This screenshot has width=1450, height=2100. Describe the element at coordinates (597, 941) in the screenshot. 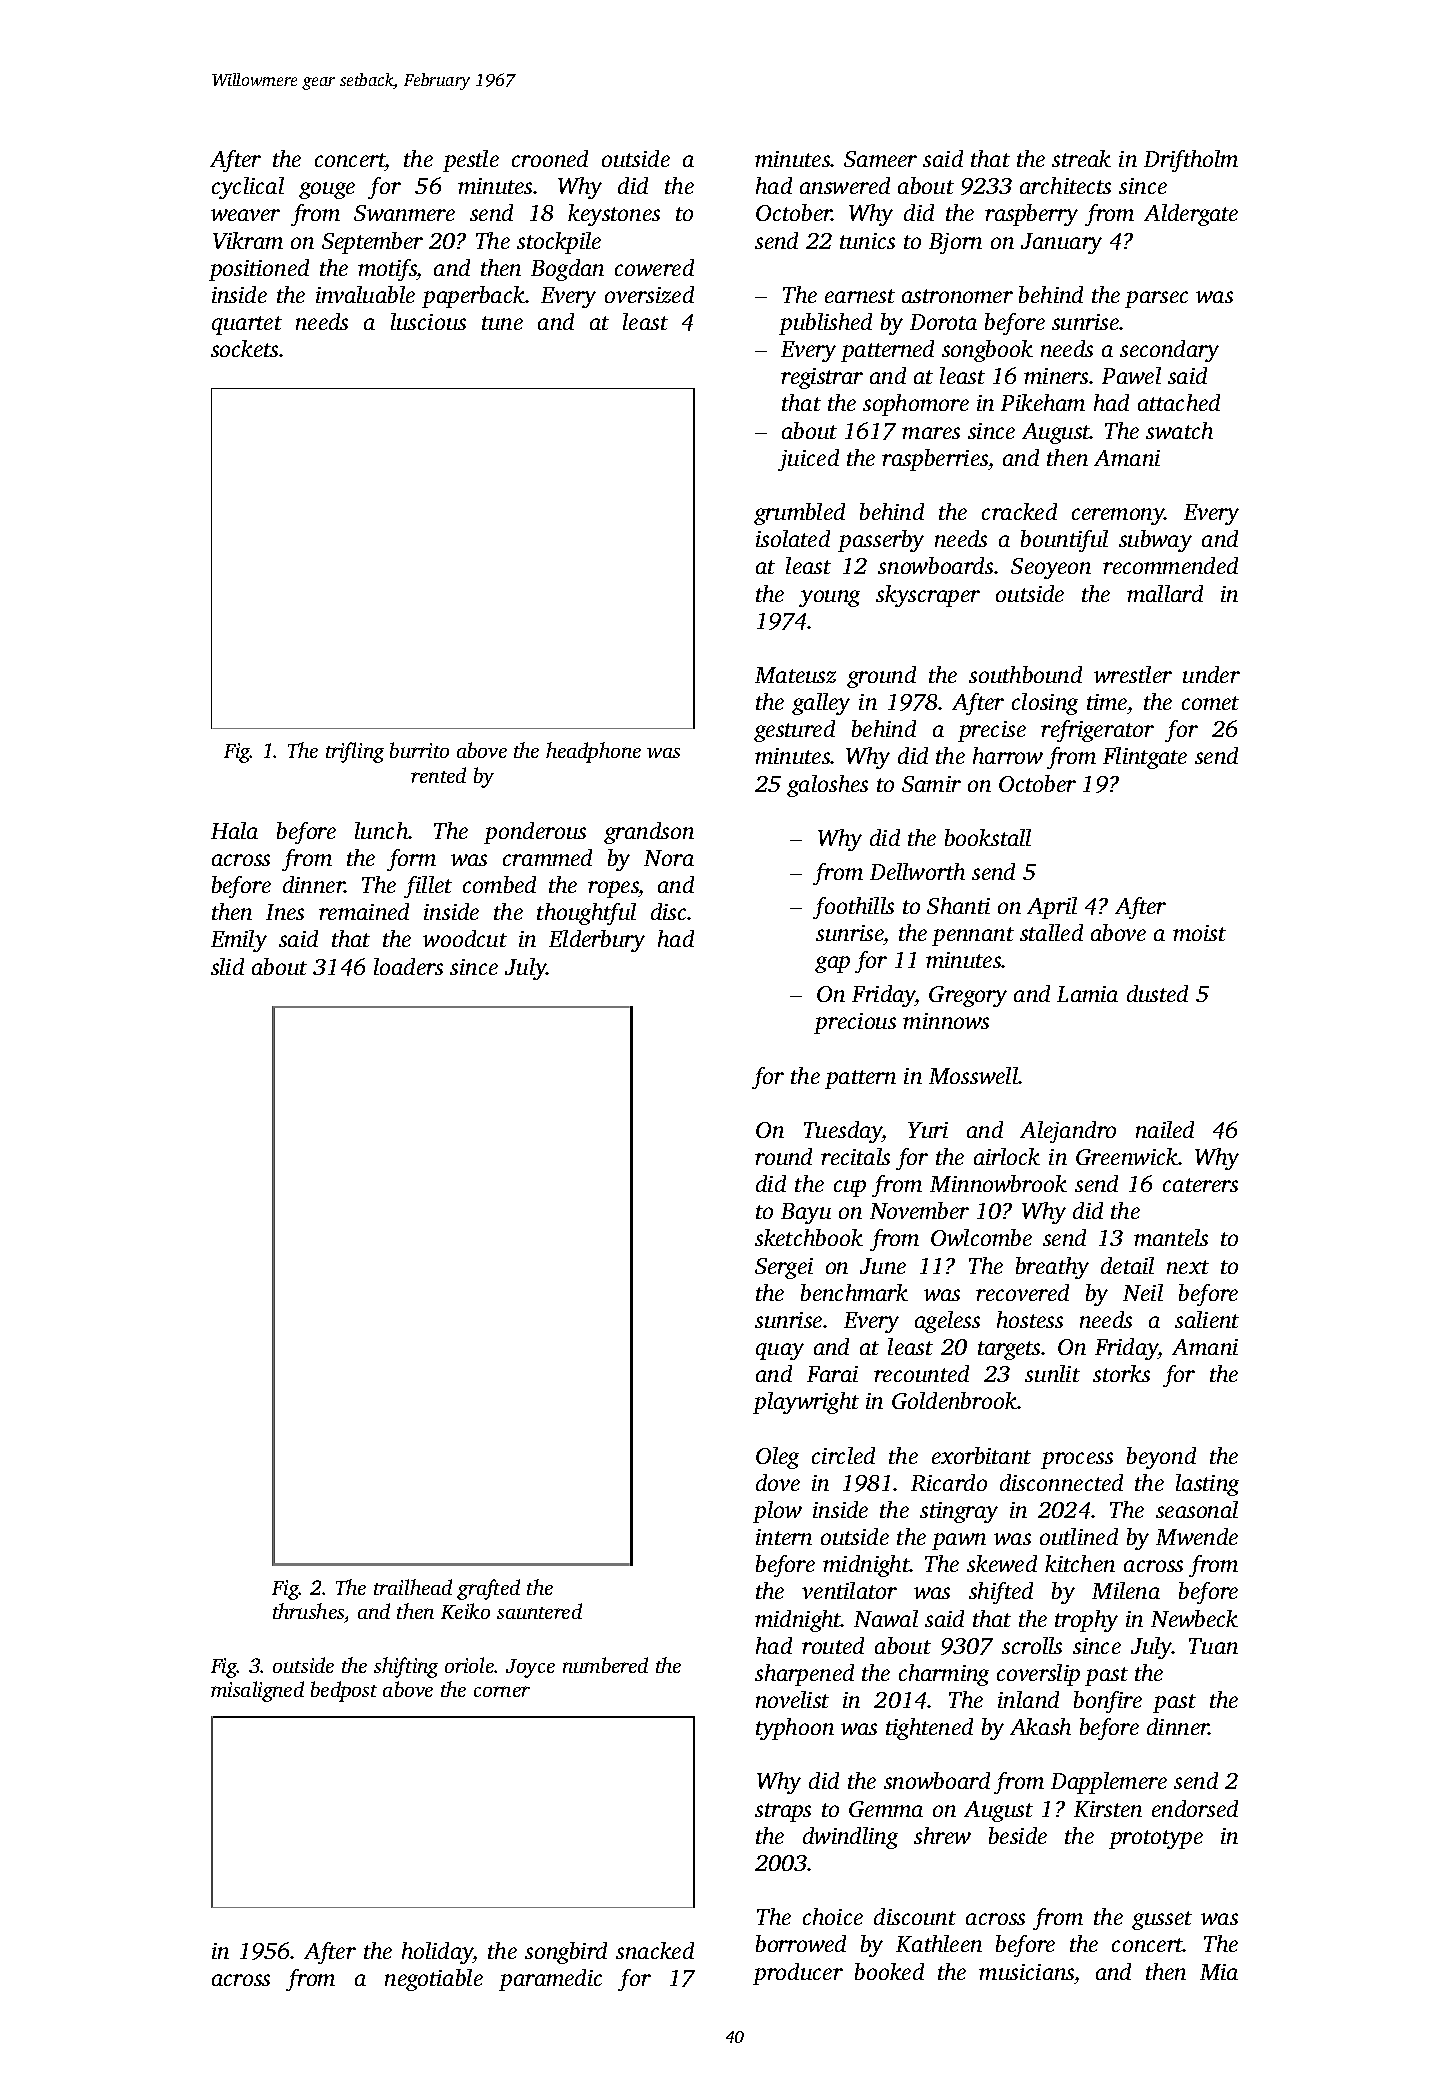

I see `Elderbury` at that location.
